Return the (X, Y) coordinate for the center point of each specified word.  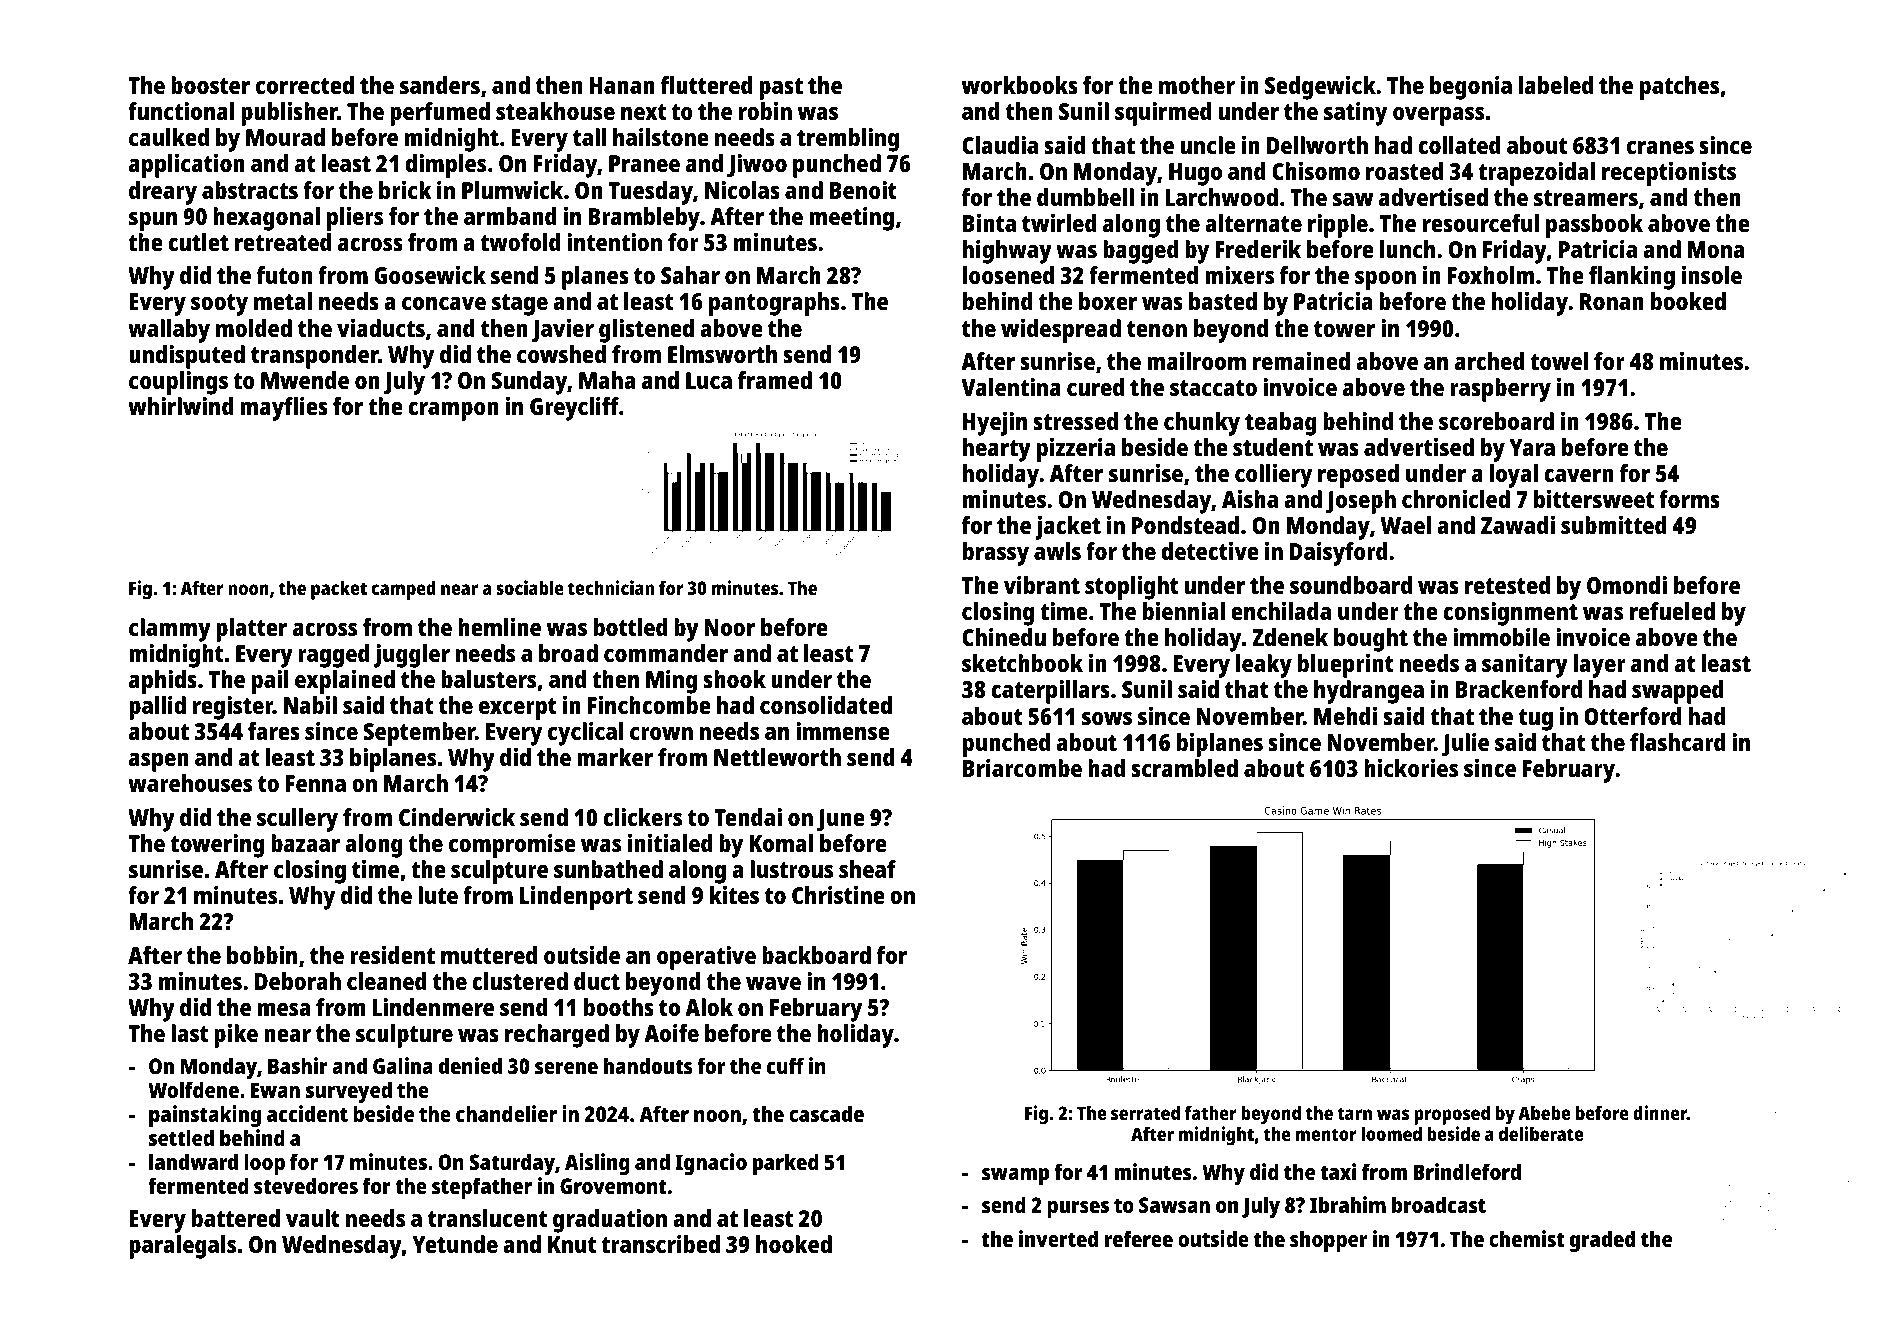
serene (566, 1068)
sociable (530, 587)
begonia (1471, 88)
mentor (1326, 1134)
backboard (816, 955)
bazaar (305, 843)
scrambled (1184, 768)
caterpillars (1050, 692)
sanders (440, 85)
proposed (1452, 1115)
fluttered (707, 85)
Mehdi (1345, 716)
